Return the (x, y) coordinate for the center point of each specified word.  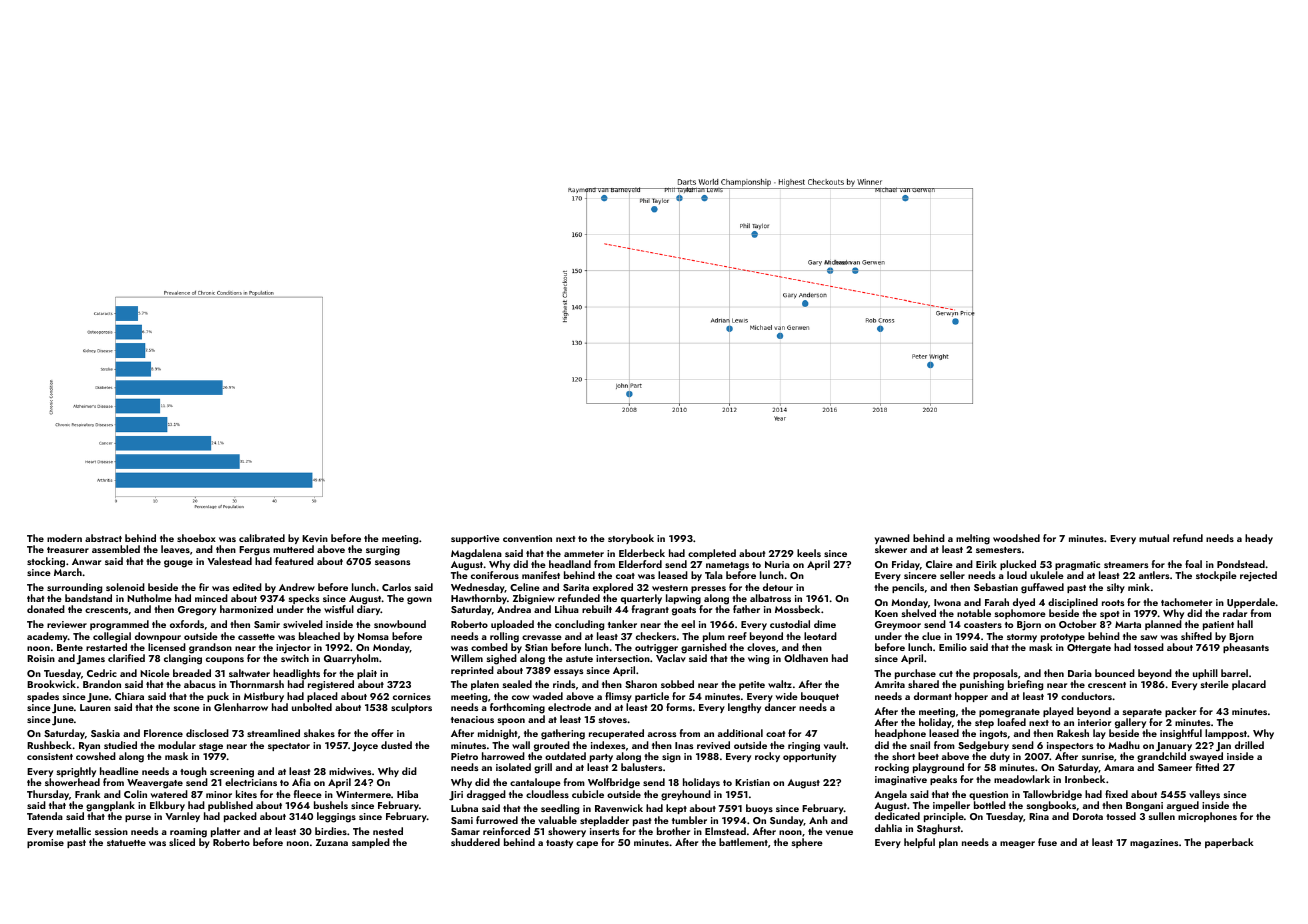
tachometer (1186, 602)
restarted (106, 647)
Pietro (464, 756)
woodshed (1016, 538)
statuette (126, 843)
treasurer (68, 550)
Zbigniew (534, 600)
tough (193, 772)
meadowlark (1022, 779)
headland (570, 564)
